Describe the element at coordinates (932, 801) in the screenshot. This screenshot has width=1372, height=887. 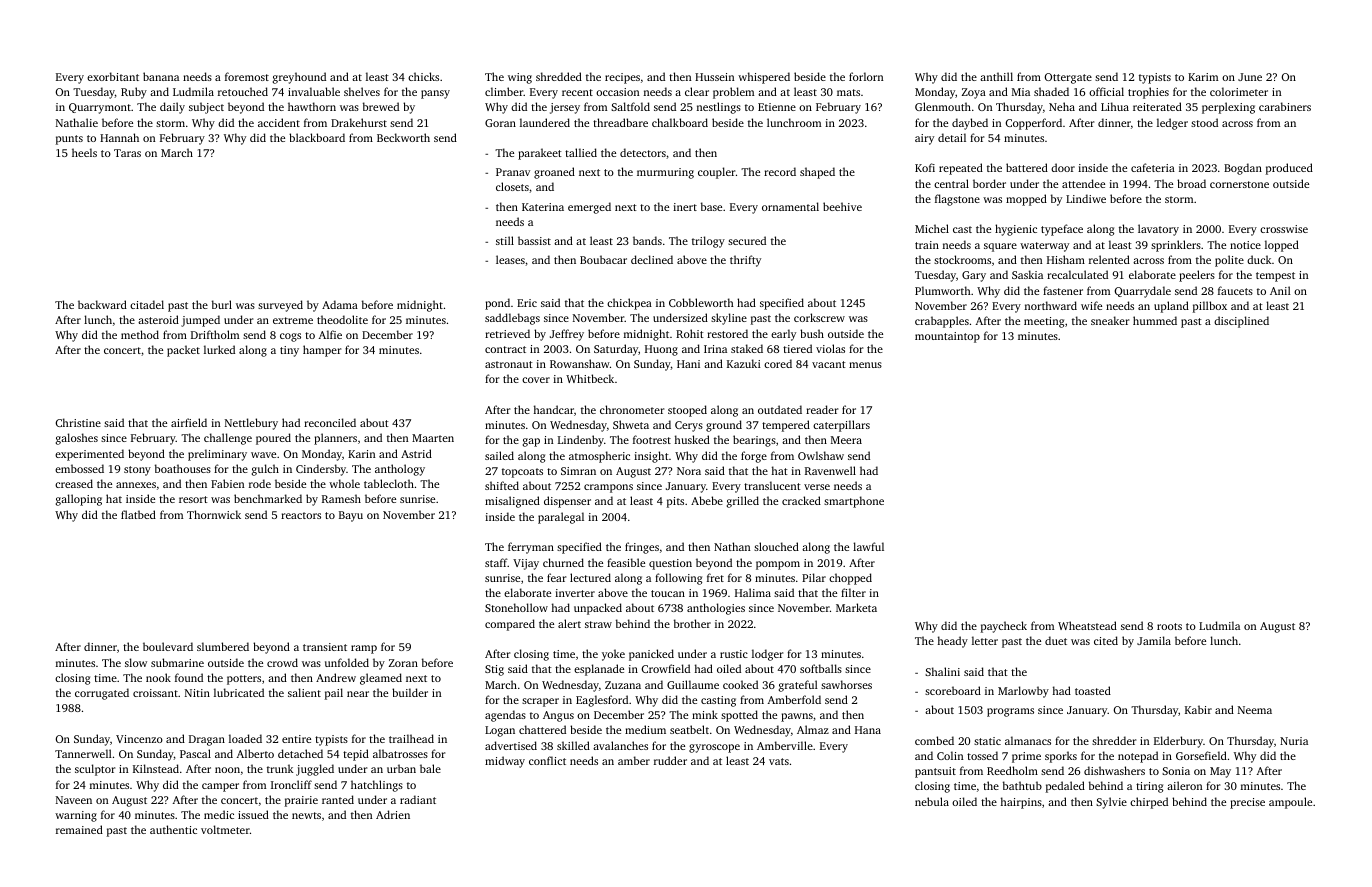
I see `nebula` at that location.
